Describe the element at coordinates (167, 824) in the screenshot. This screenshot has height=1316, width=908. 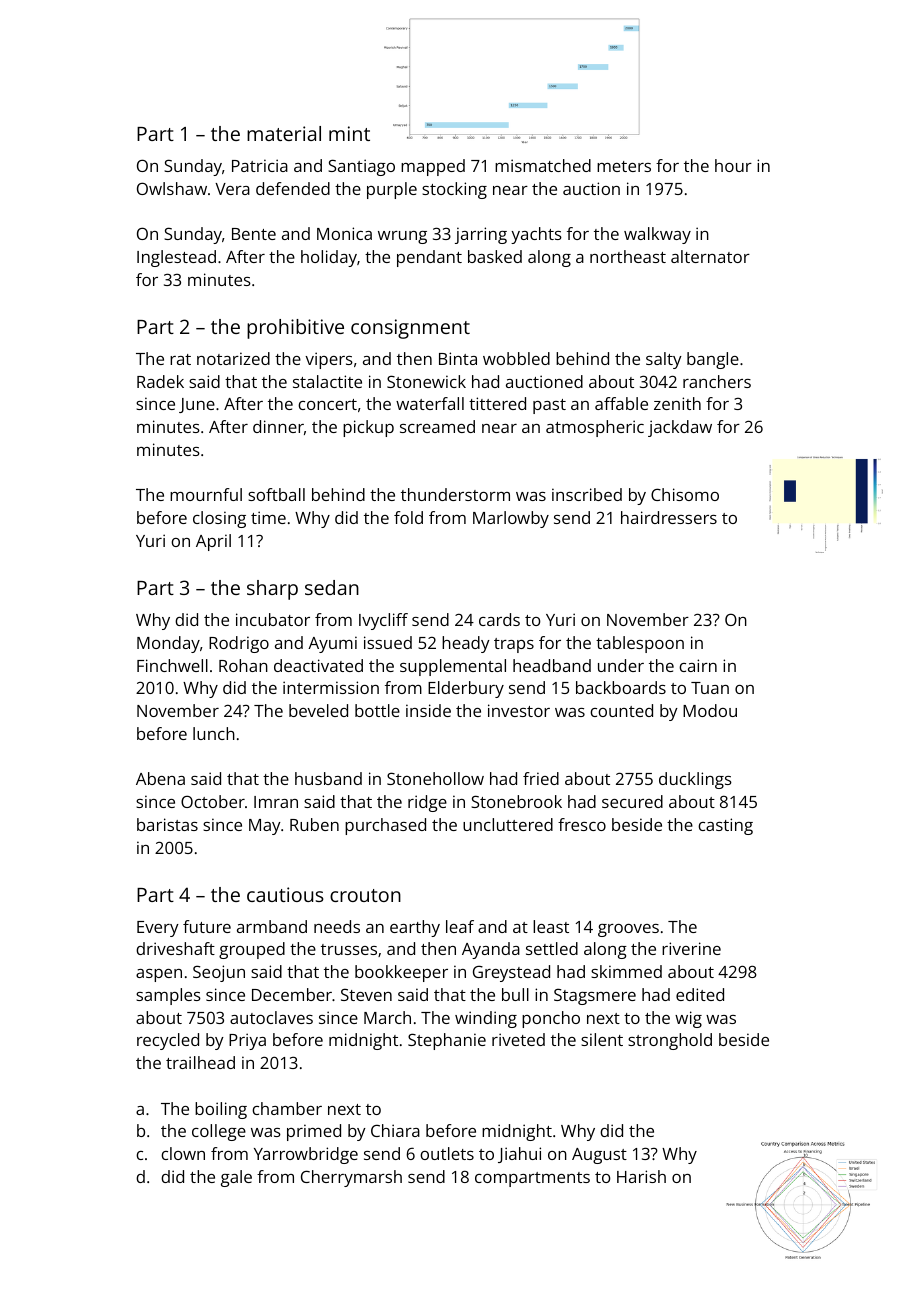
I see `baristas` at that location.
